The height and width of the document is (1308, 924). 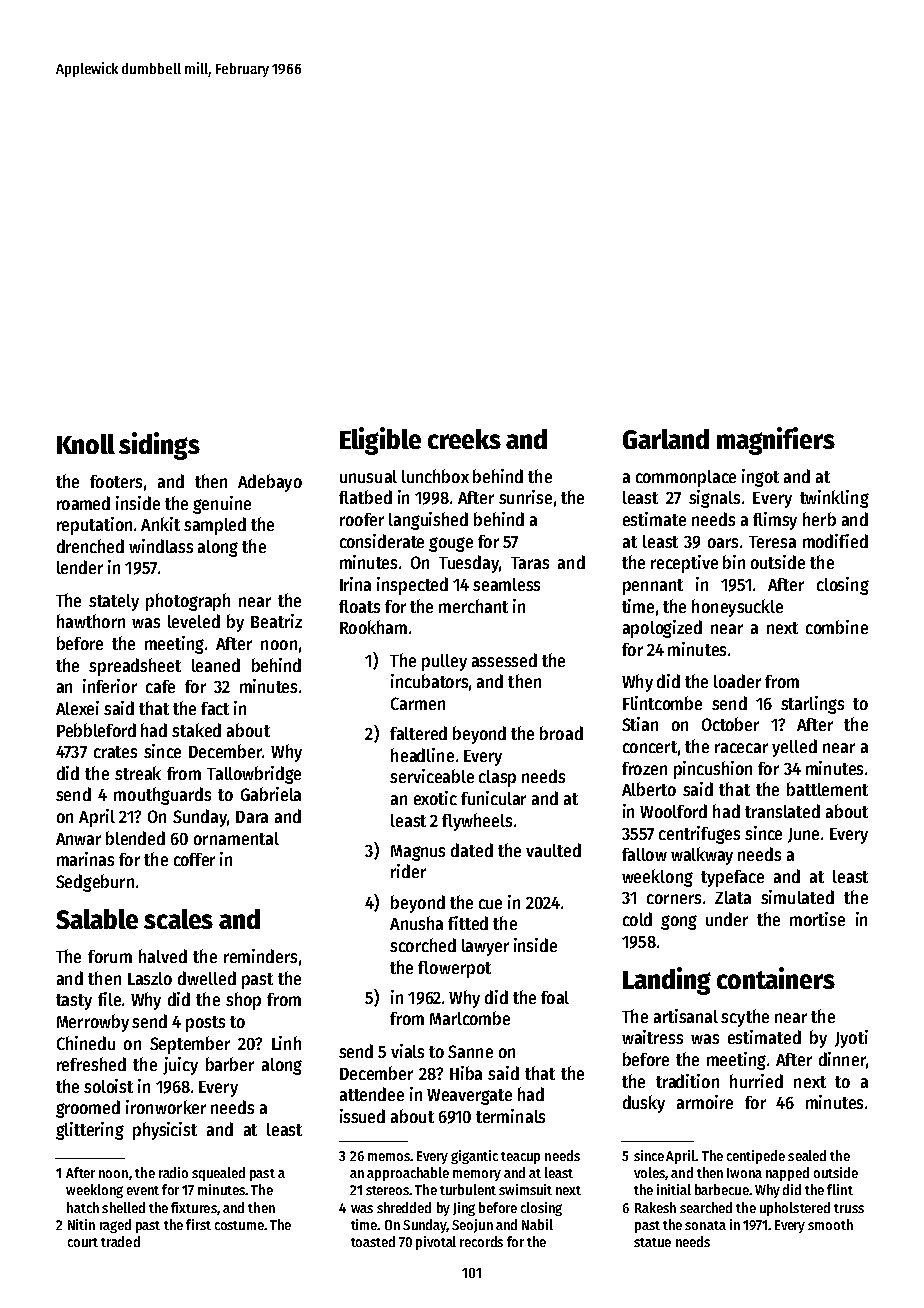 I want to click on drenched, so click(x=90, y=546).
